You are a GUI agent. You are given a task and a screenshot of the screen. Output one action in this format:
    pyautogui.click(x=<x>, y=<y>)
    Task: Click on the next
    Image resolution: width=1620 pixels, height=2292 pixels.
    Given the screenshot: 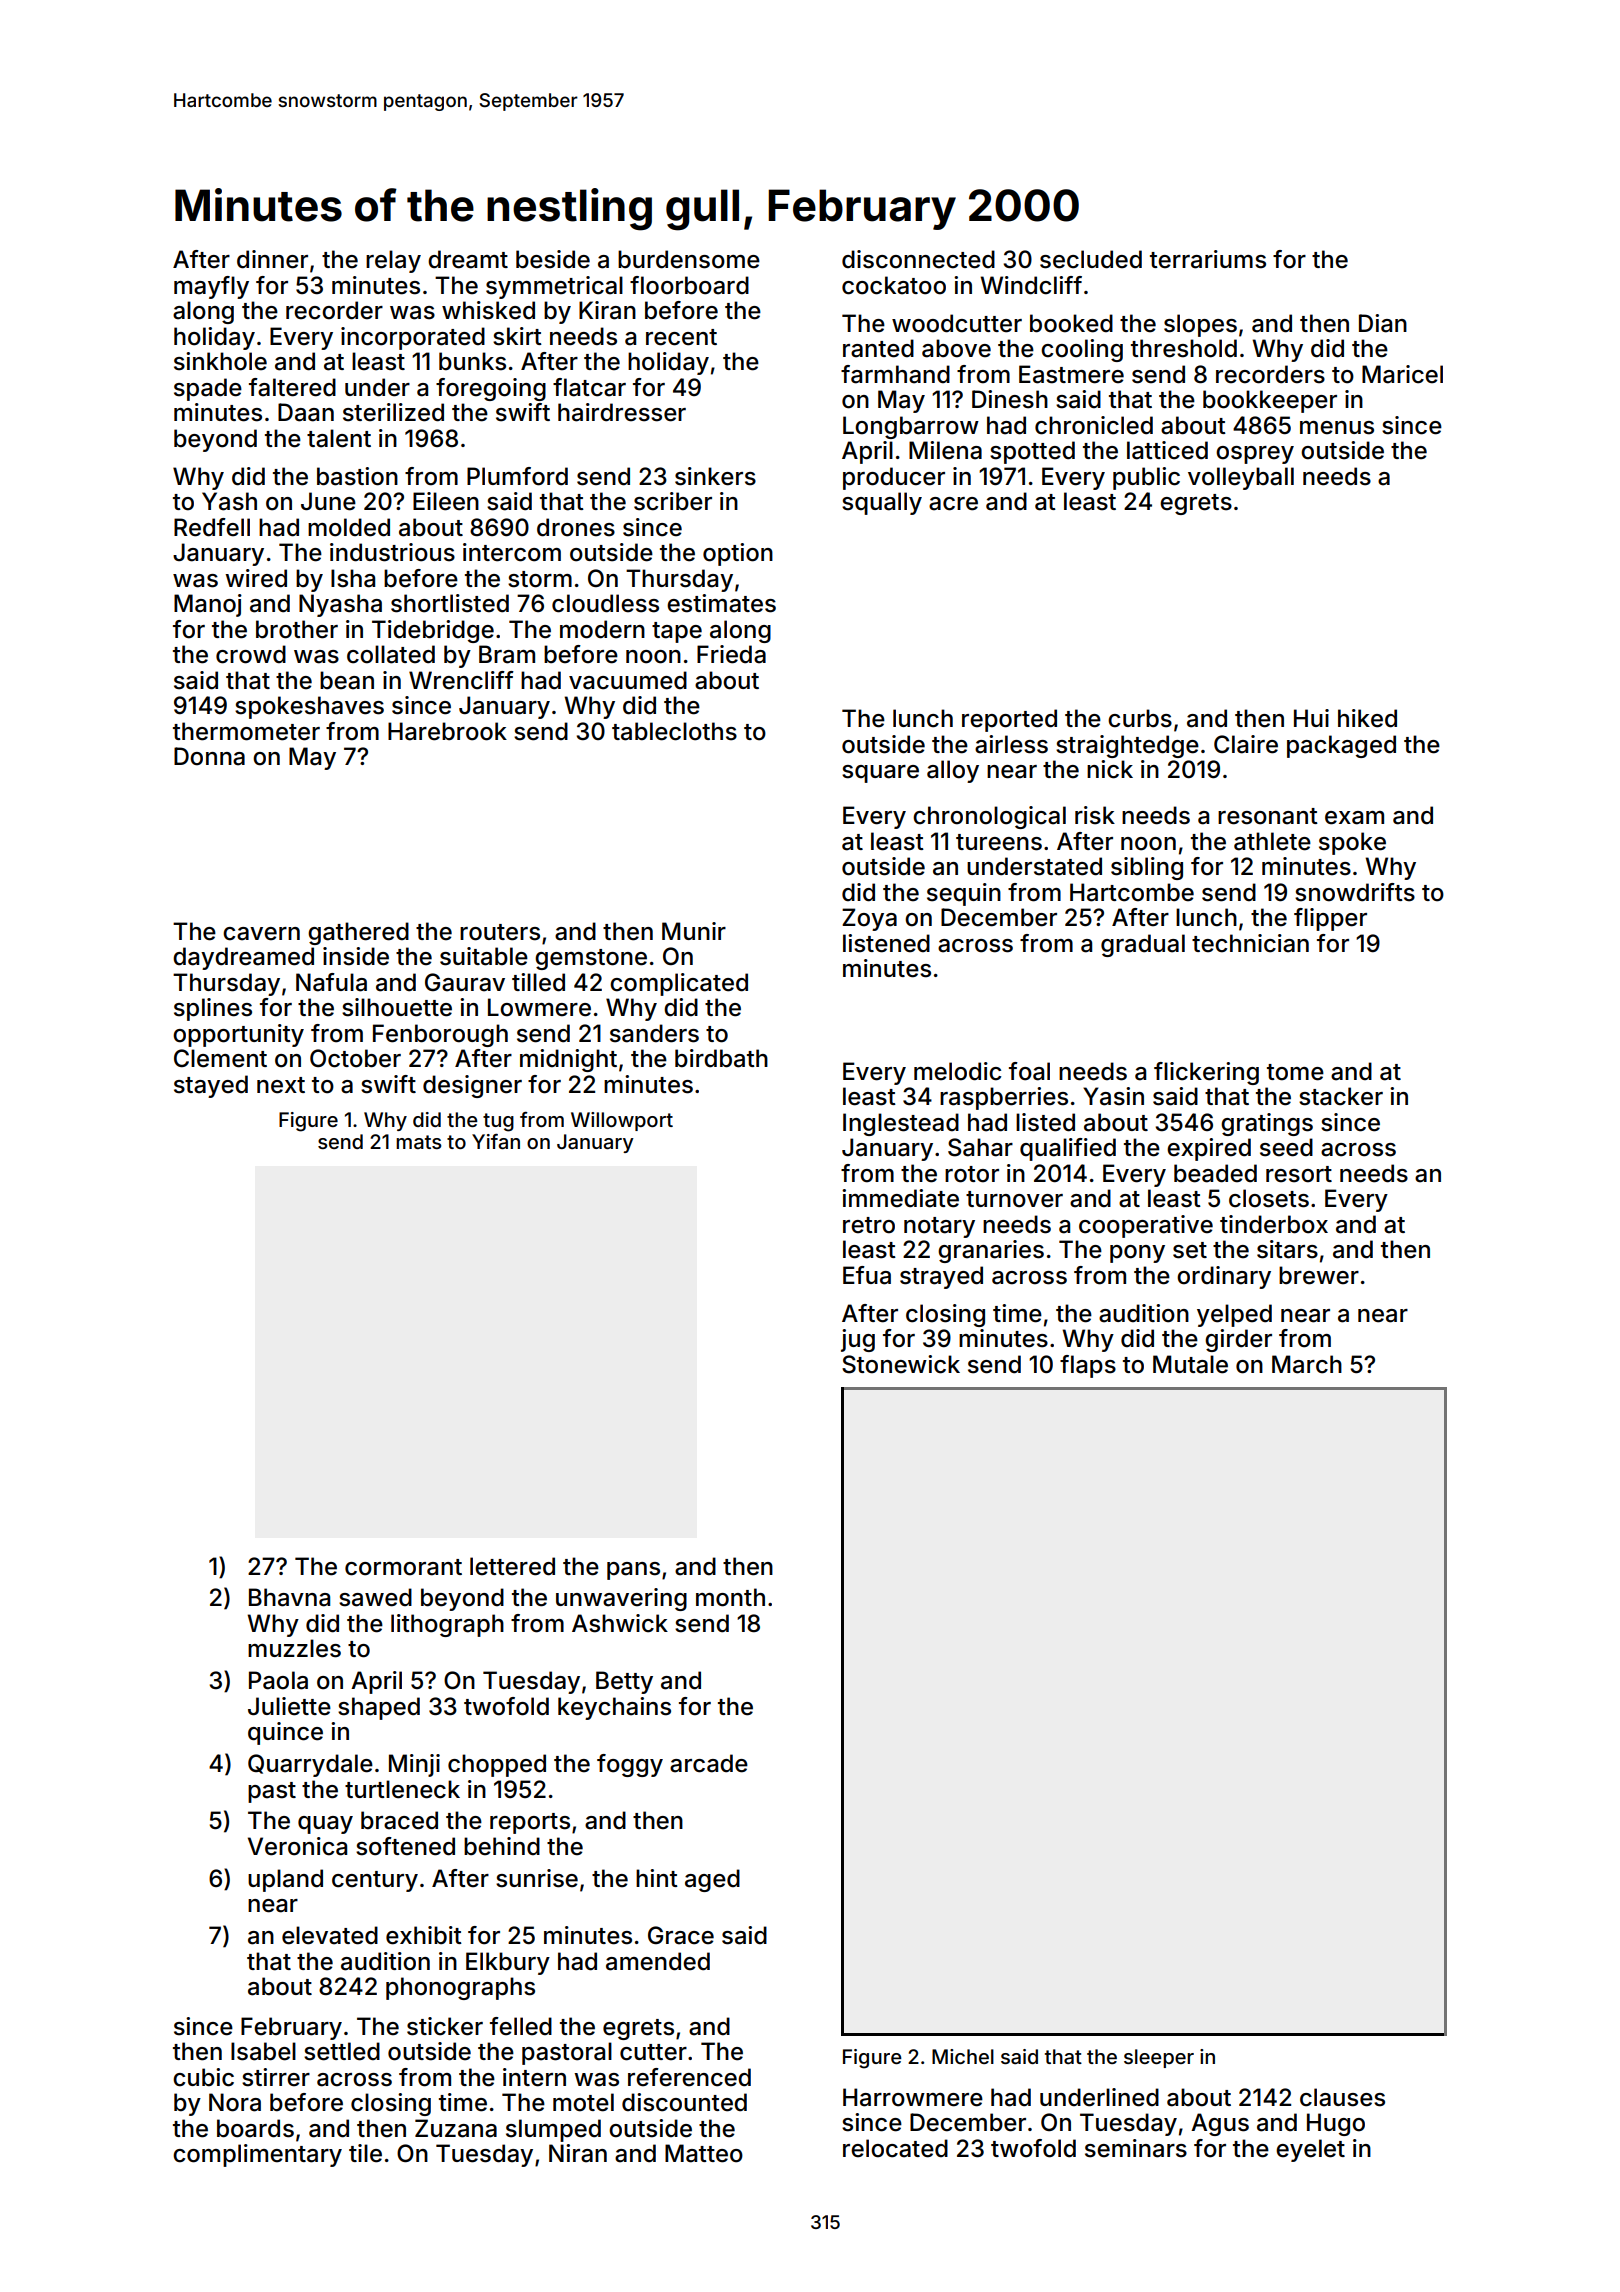 What is the action you would take?
    pyautogui.click(x=281, y=1085)
